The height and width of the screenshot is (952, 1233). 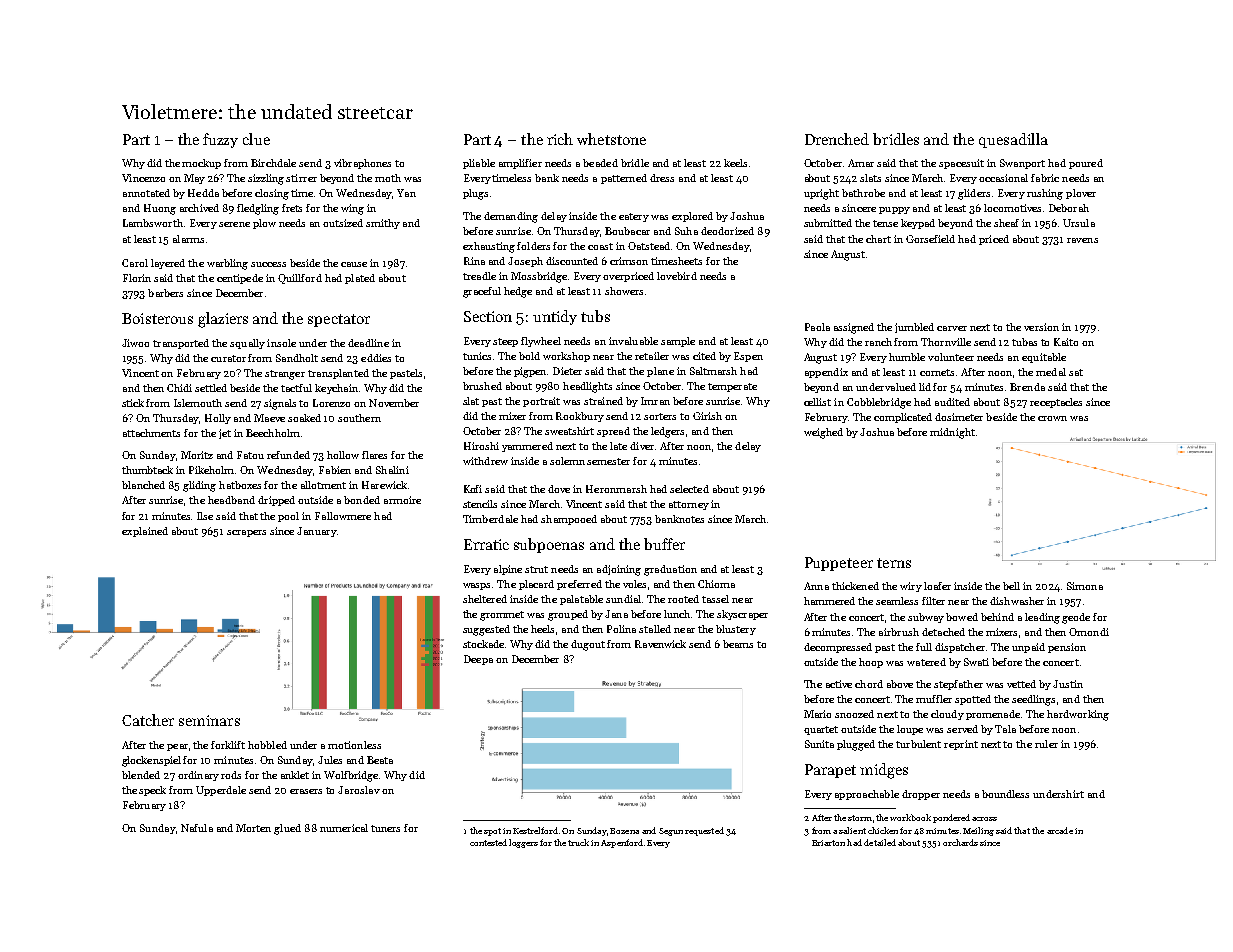 What do you see at coordinates (735, 163) in the screenshot?
I see `keels` at bounding box center [735, 163].
